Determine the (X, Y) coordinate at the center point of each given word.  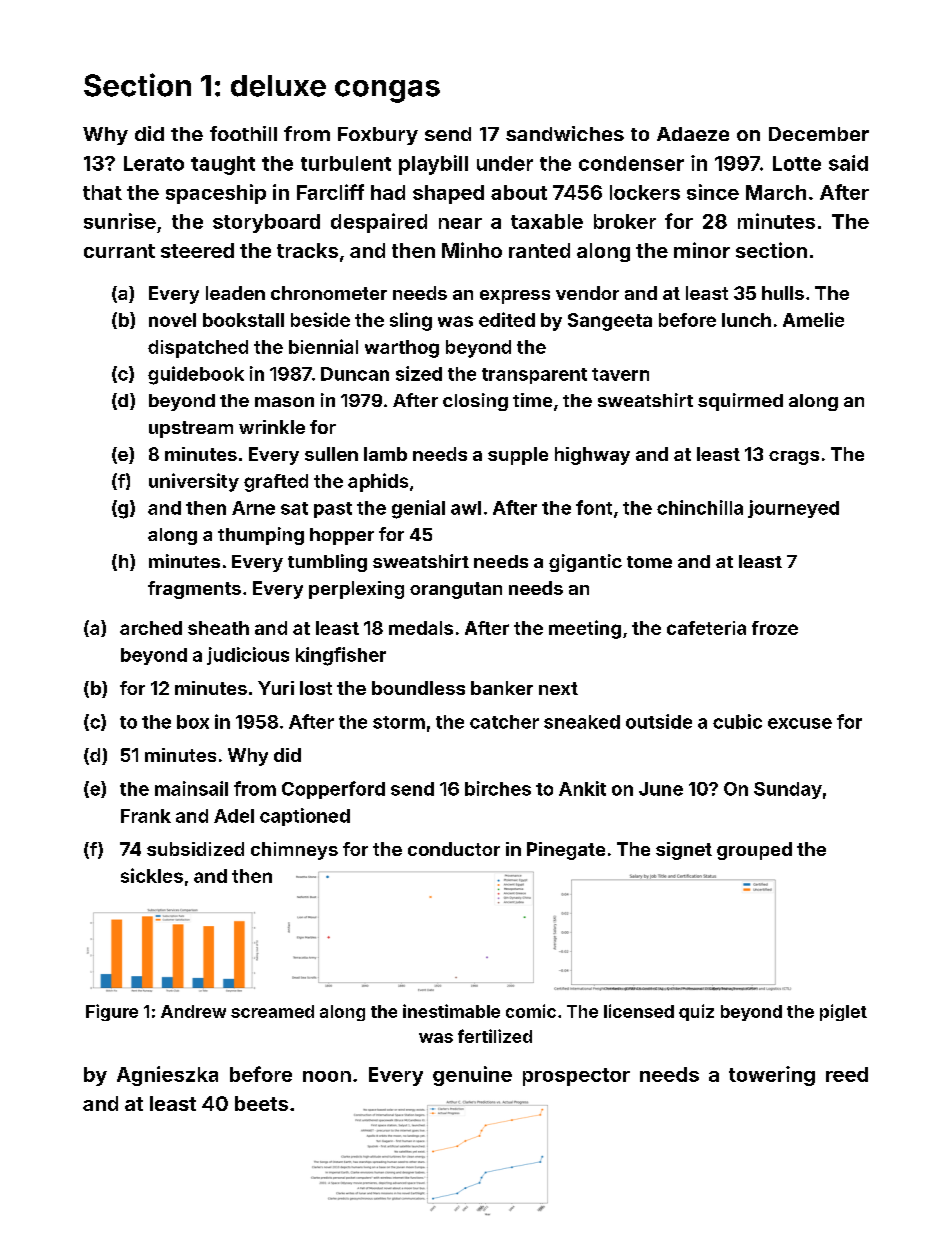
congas (387, 91)
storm (399, 722)
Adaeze (693, 134)
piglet (843, 1012)
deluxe (278, 86)
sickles (152, 875)
